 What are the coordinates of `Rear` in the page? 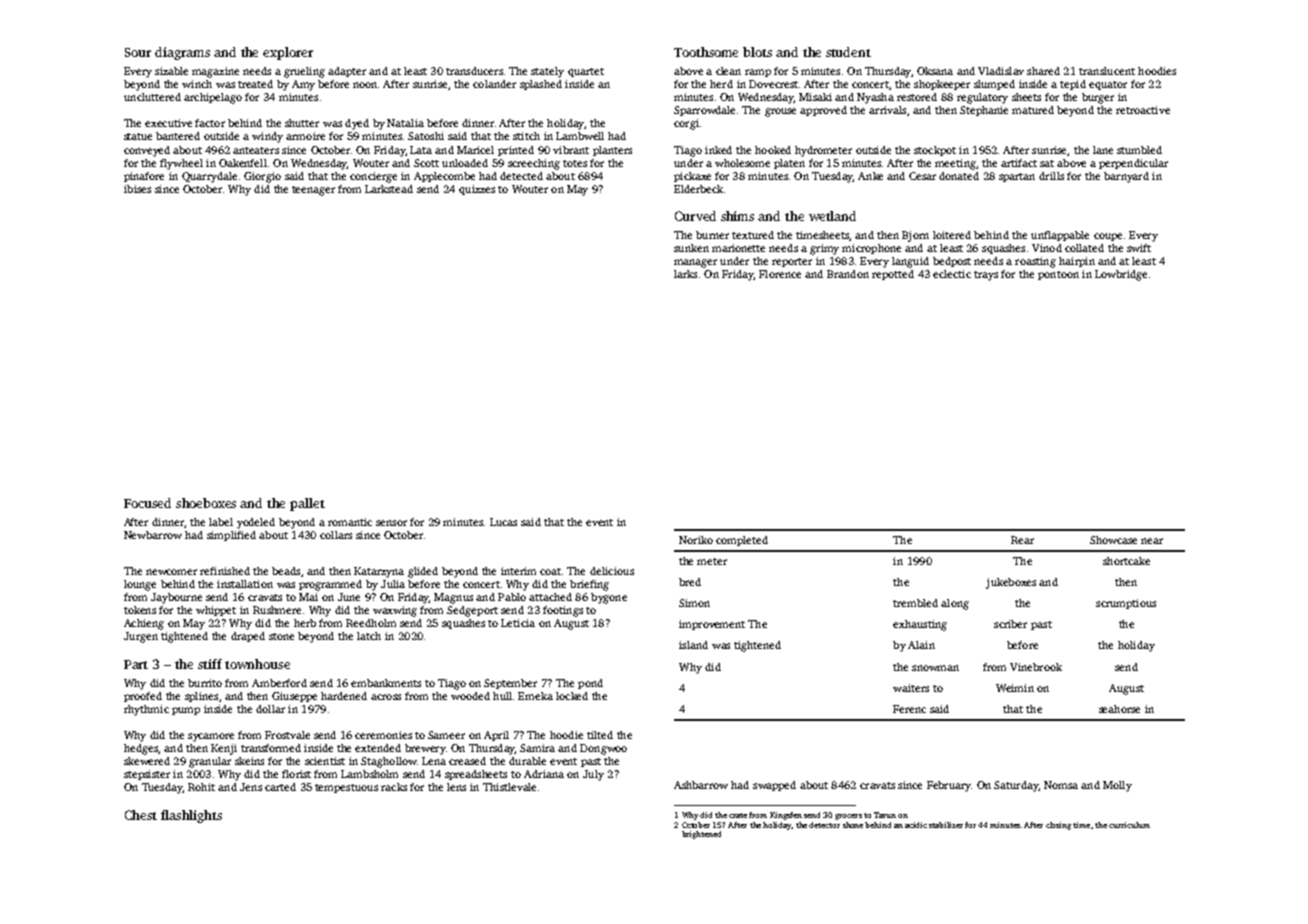 It's located at (1022, 540).
